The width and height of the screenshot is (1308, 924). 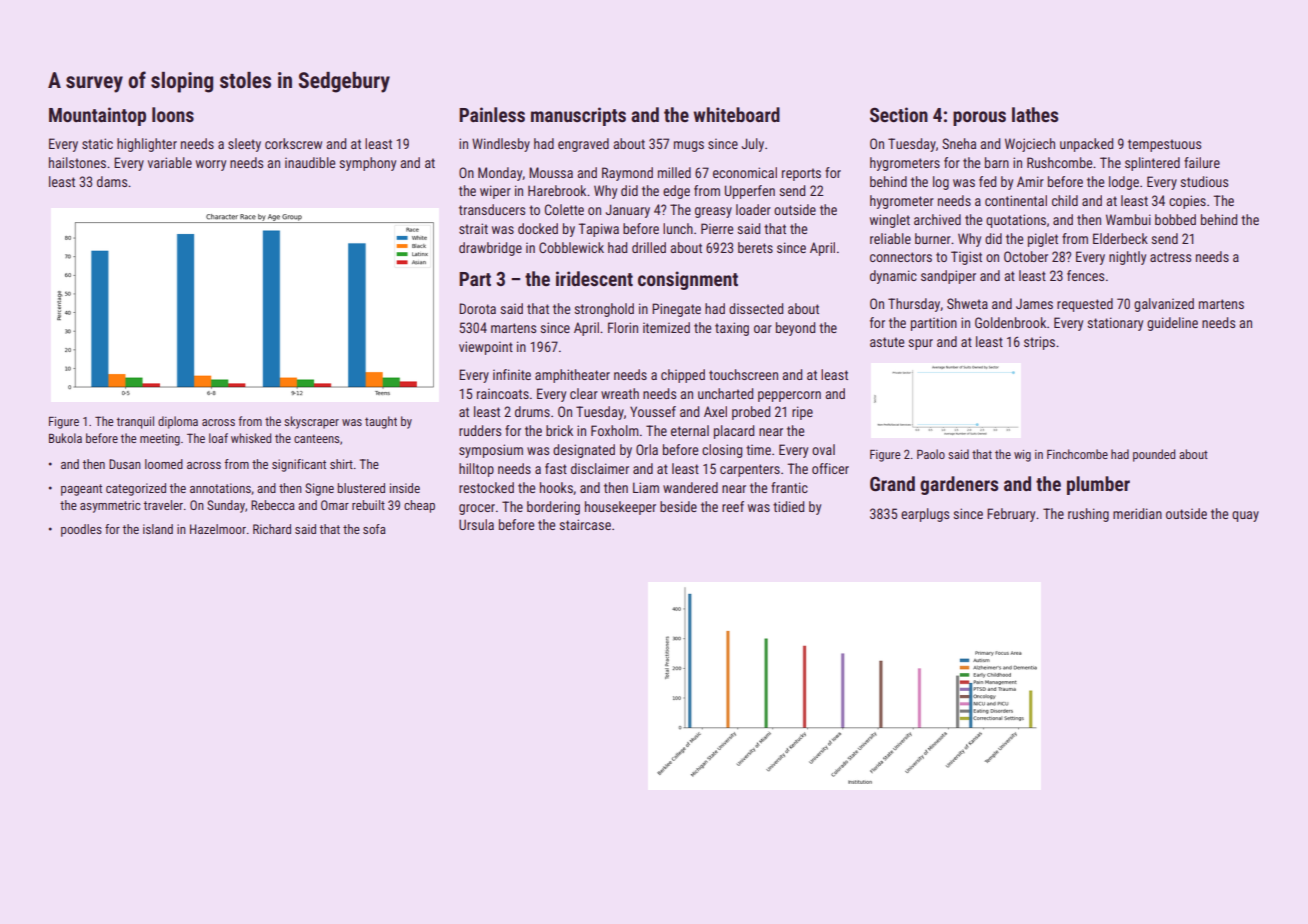 What do you see at coordinates (473, 228) in the screenshot?
I see `strait` at bounding box center [473, 228].
